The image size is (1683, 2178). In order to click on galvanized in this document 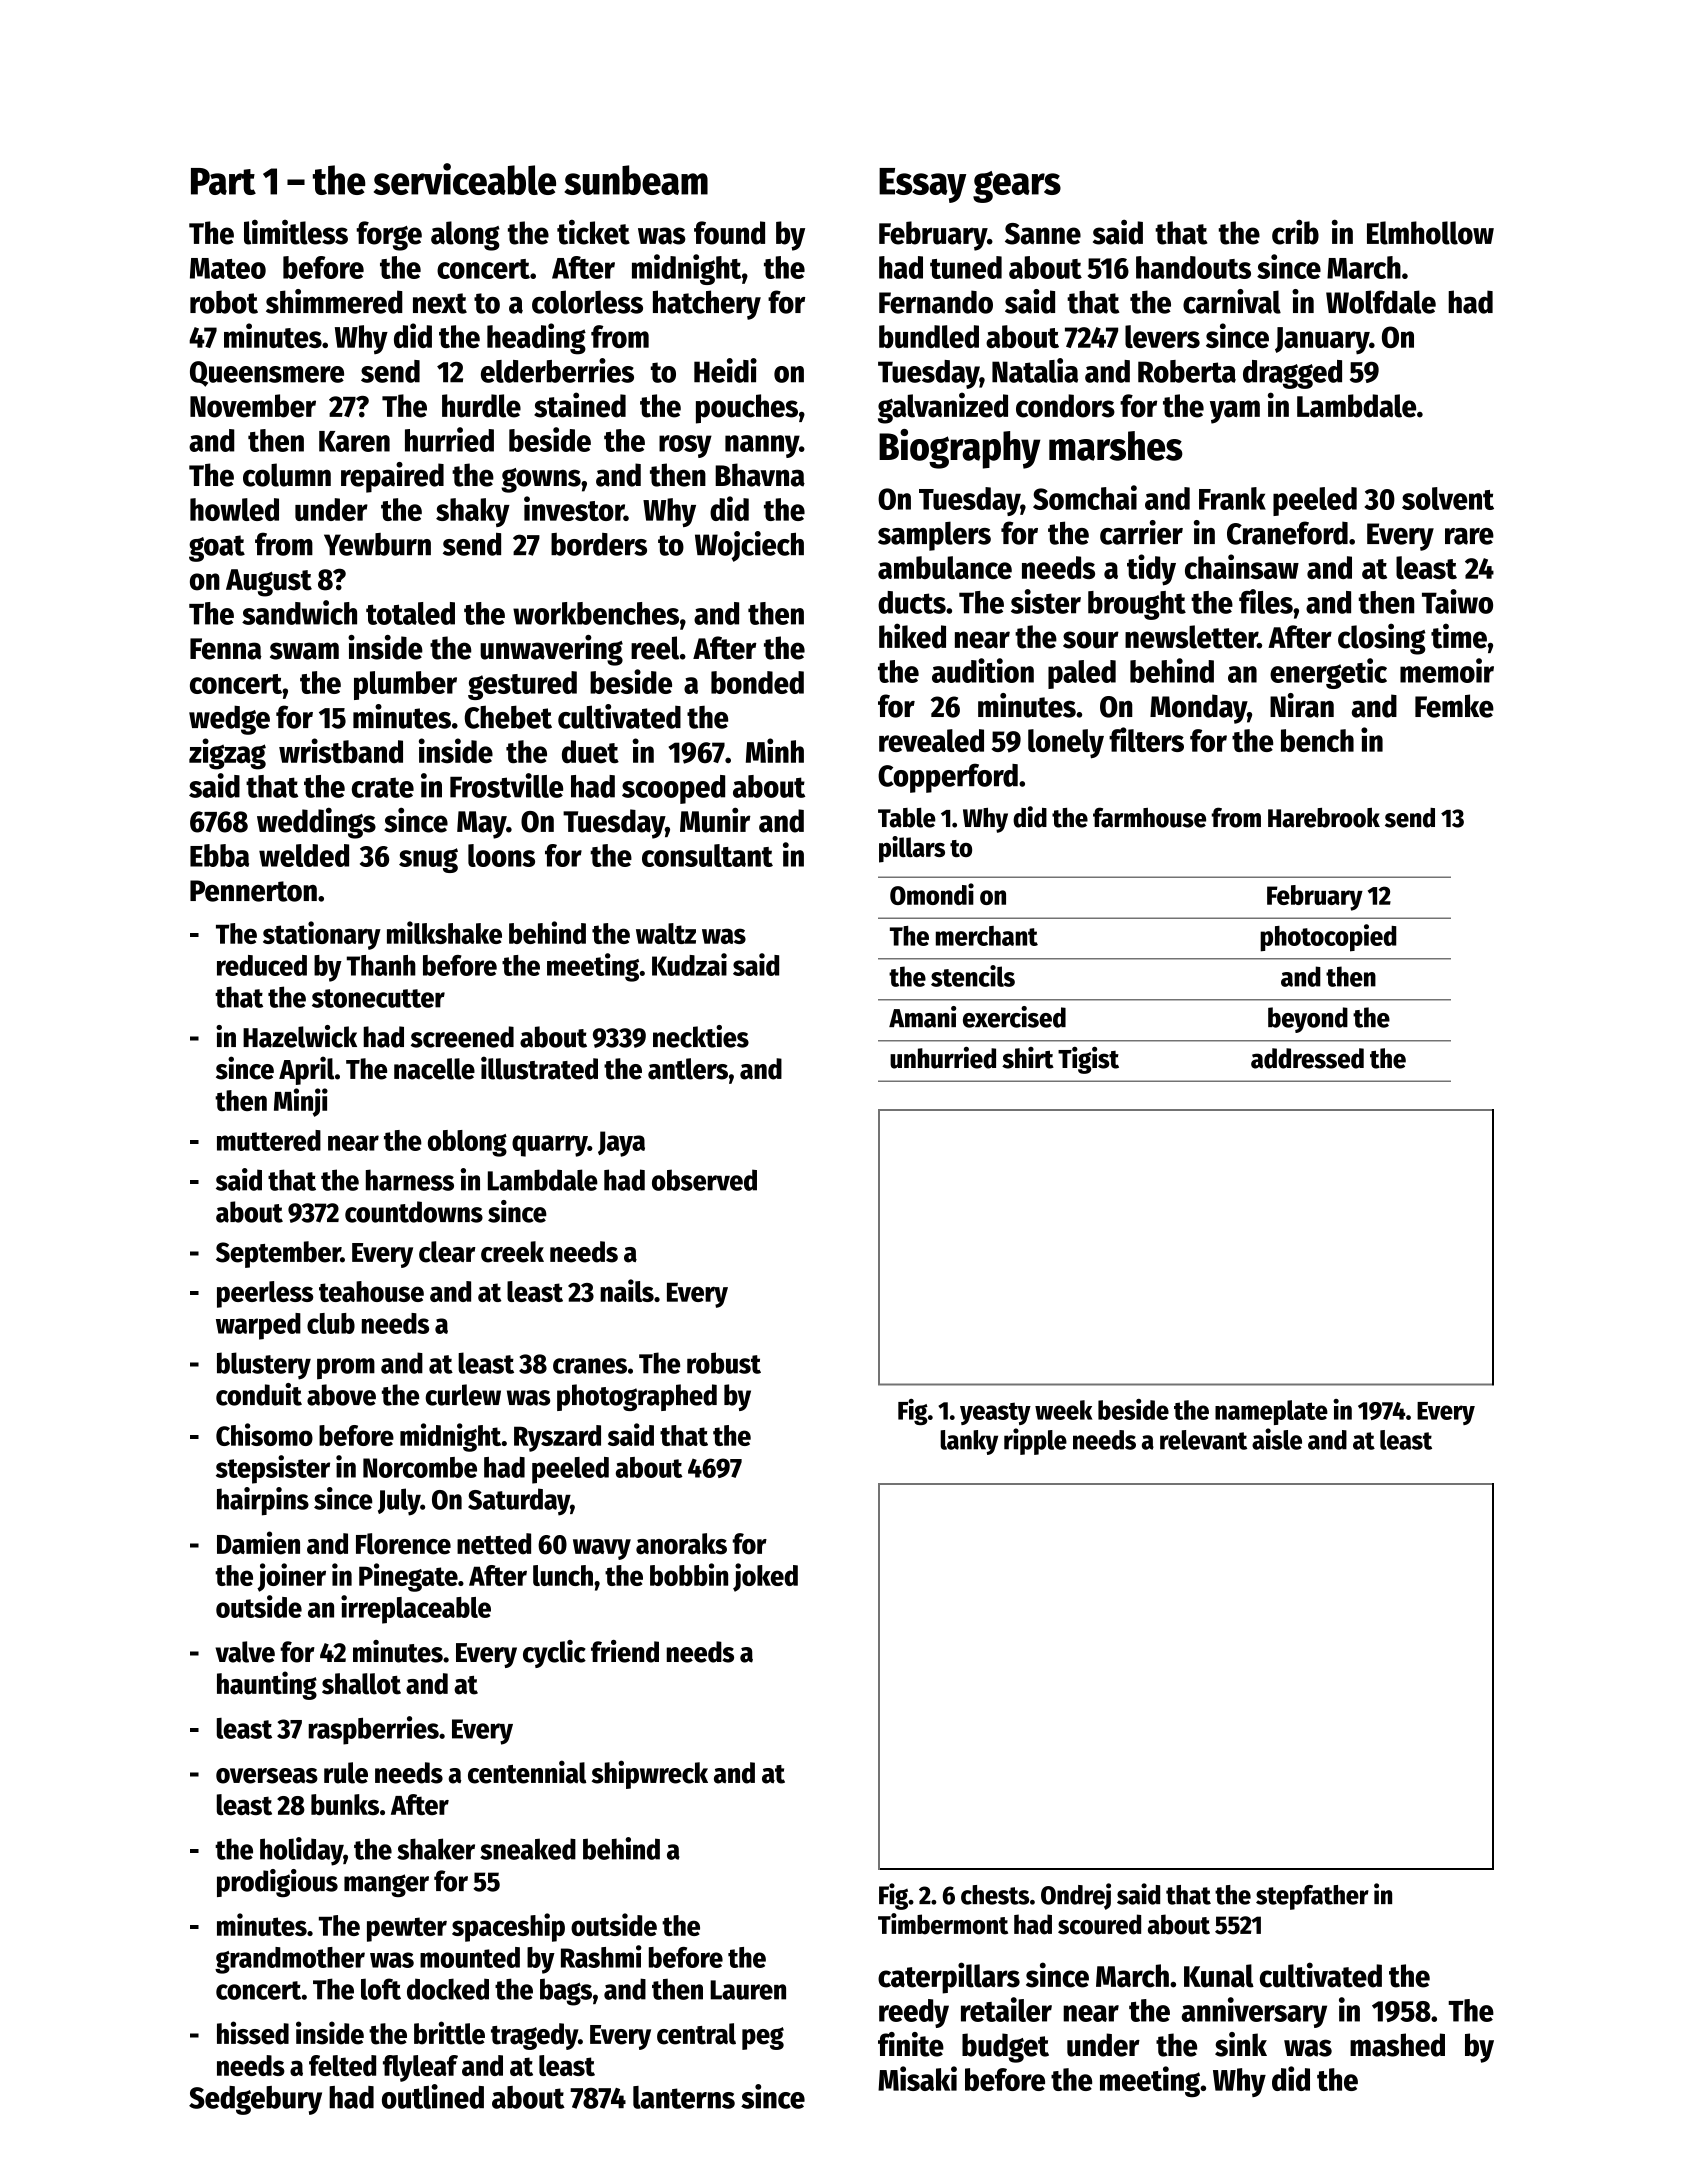, I will do `click(943, 408)`.
